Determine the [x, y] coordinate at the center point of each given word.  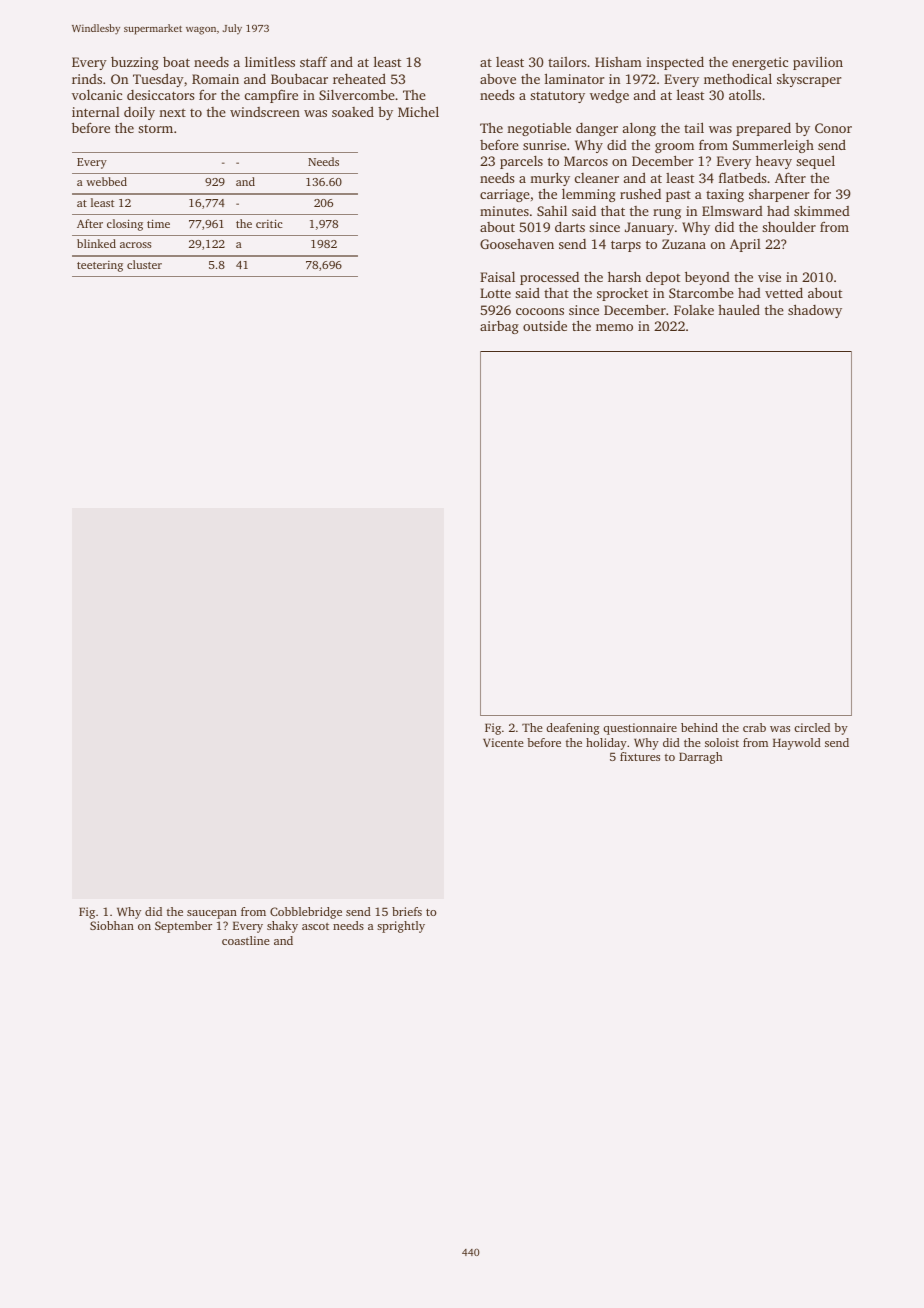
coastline [246, 940]
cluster [144, 264]
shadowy [815, 311]
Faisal [497, 277]
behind [699, 727]
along [639, 129]
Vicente [503, 742]
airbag [499, 327]
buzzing [135, 63]
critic [269, 223]
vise [769, 277]
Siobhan [112, 925]
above [498, 79]
